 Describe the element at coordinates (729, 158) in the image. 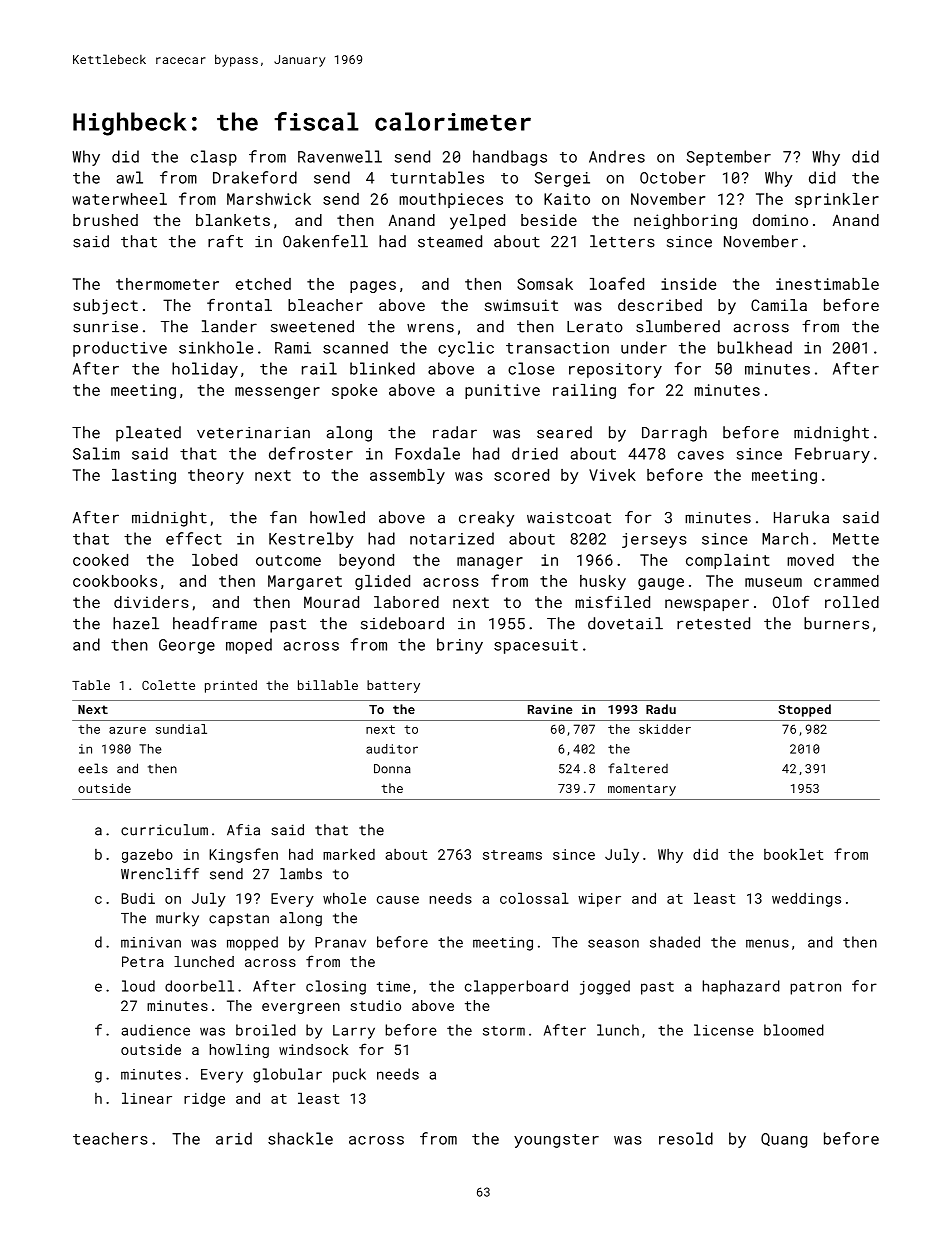

I see `September` at that location.
